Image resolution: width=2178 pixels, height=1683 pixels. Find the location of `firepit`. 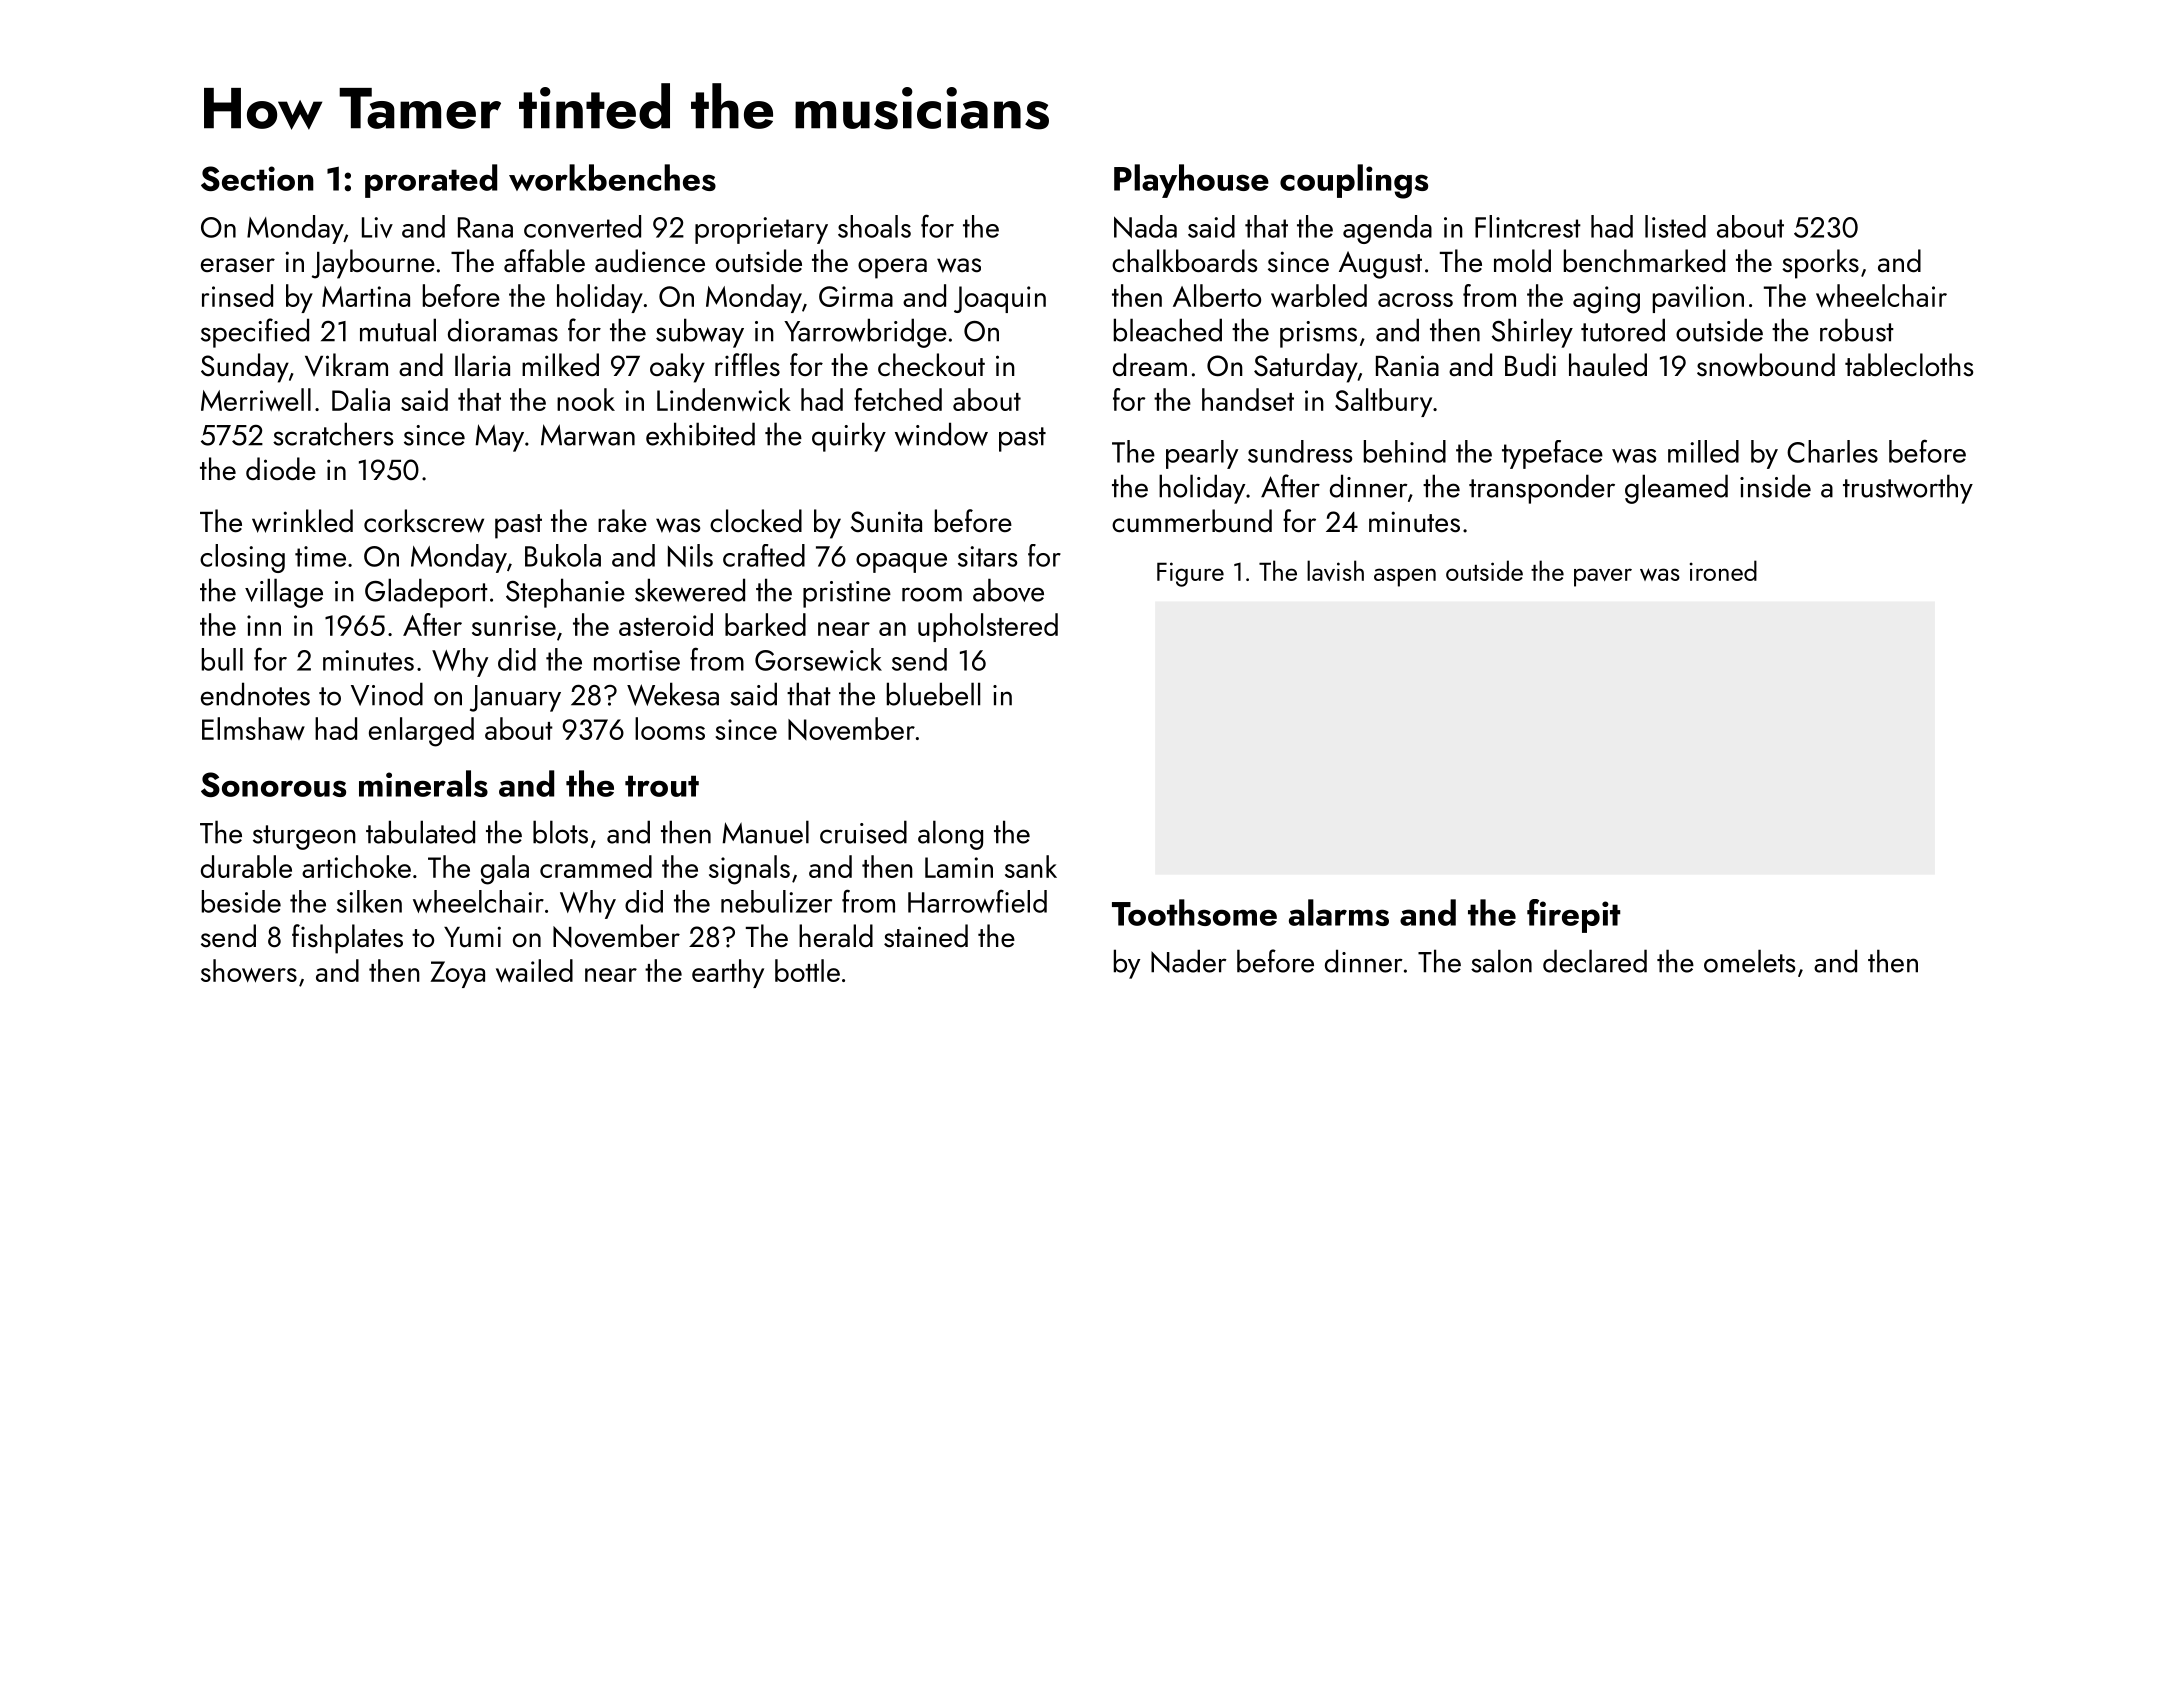

firepit is located at coordinates (1573, 916).
